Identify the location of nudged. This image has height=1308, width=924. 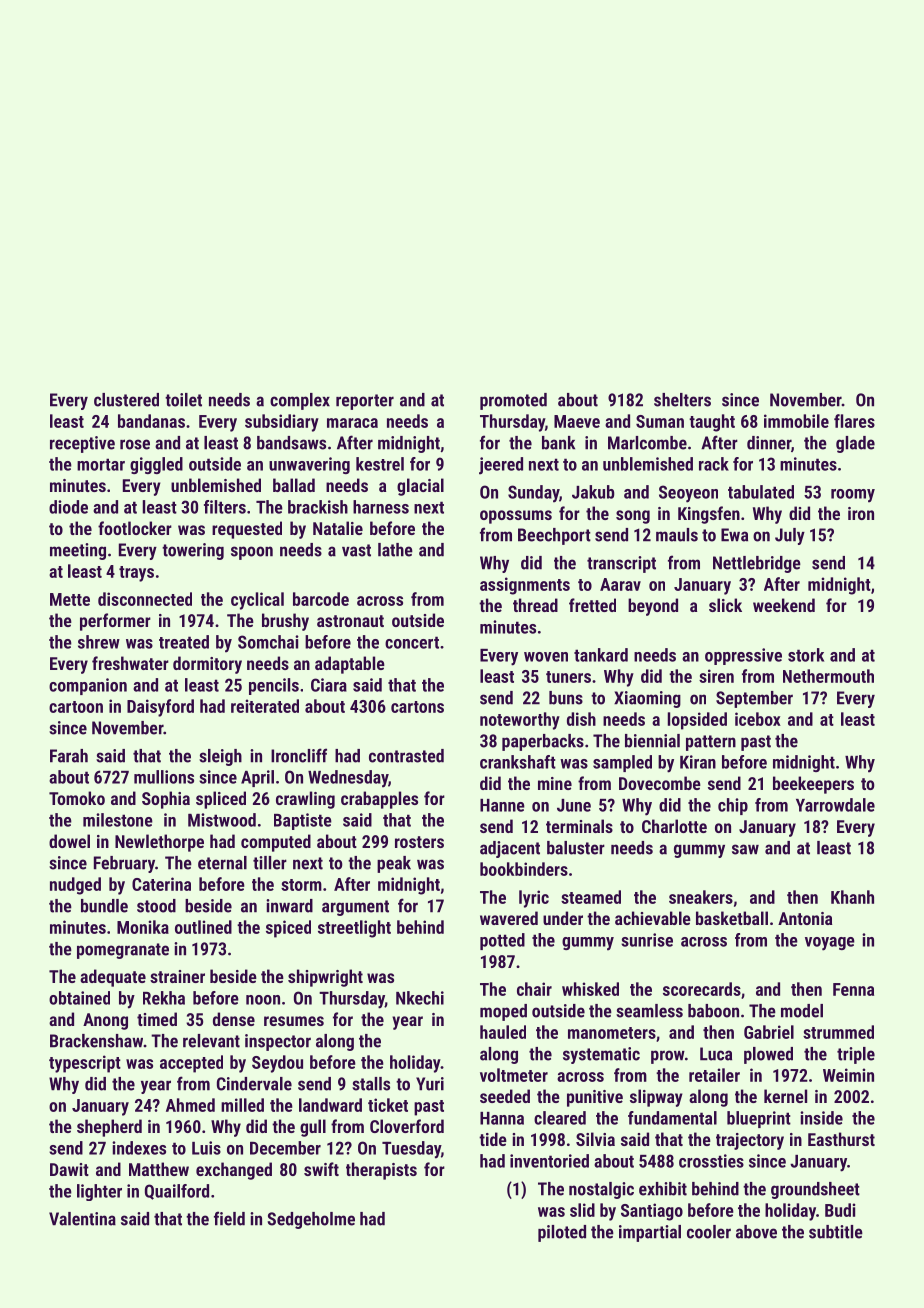
(75, 886).
